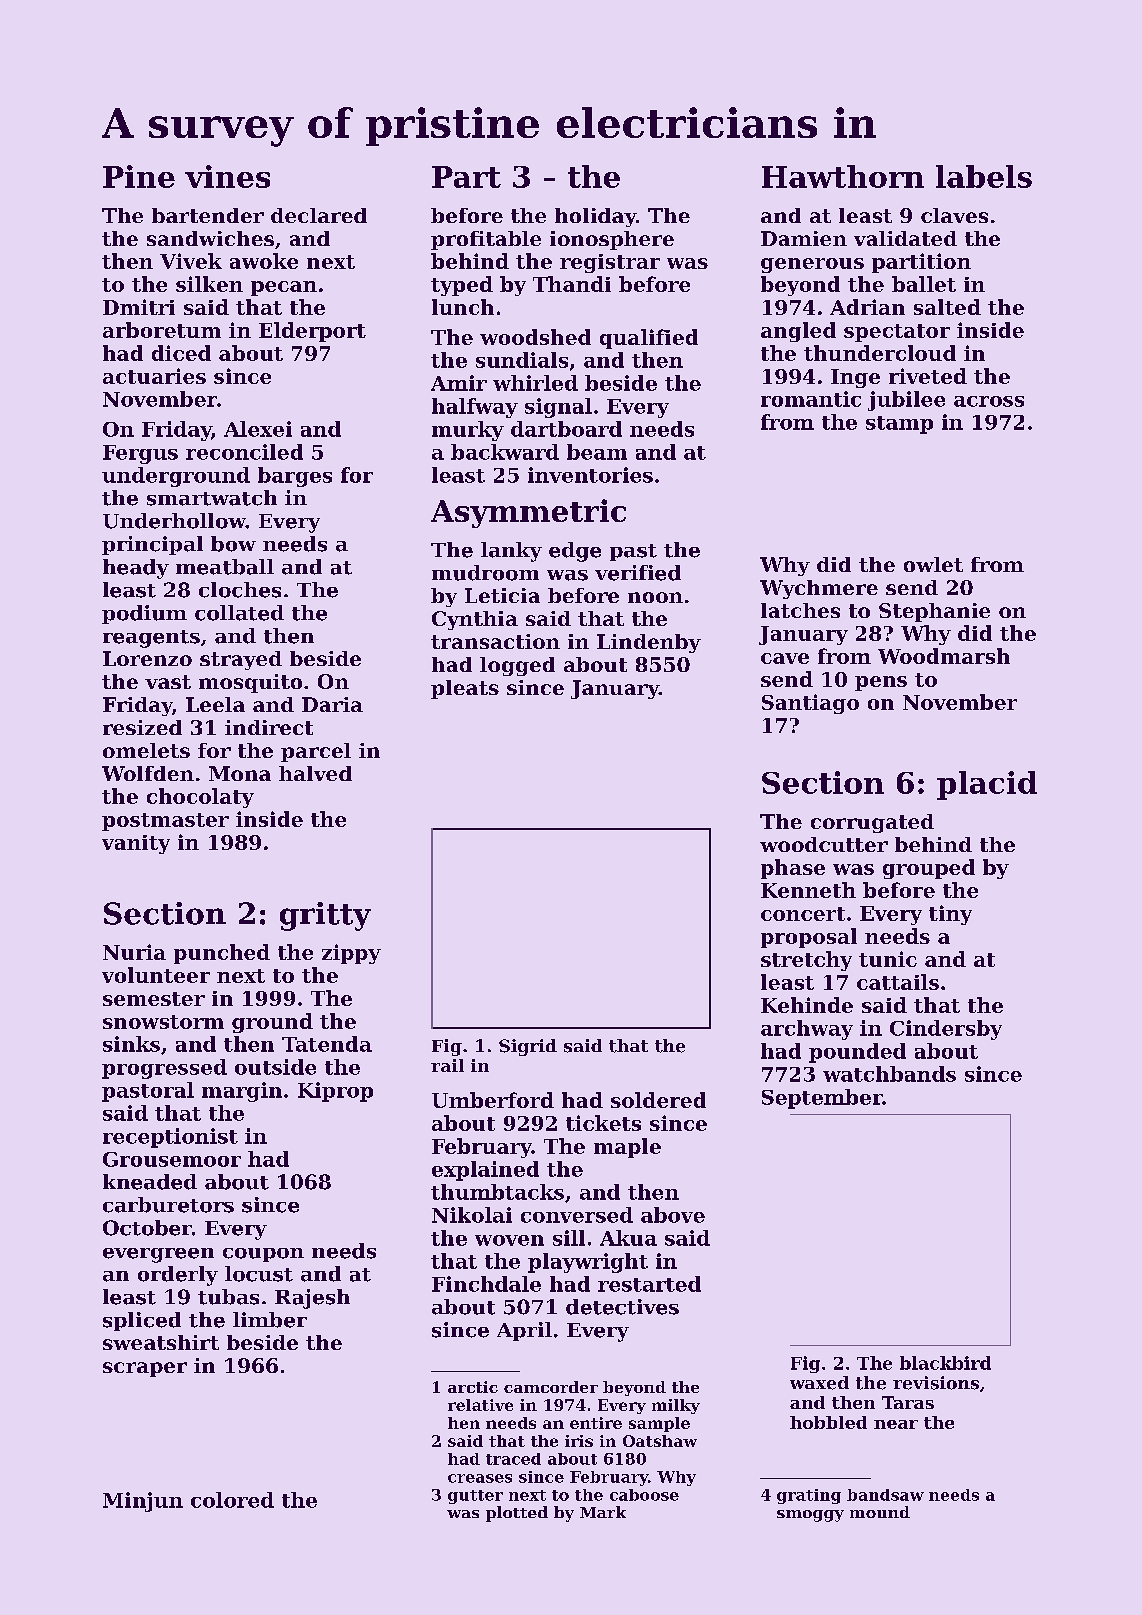 The width and height of the screenshot is (1142, 1615). Describe the element at coordinates (140, 454) in the screenshot. I see `Fergus` at that location.
